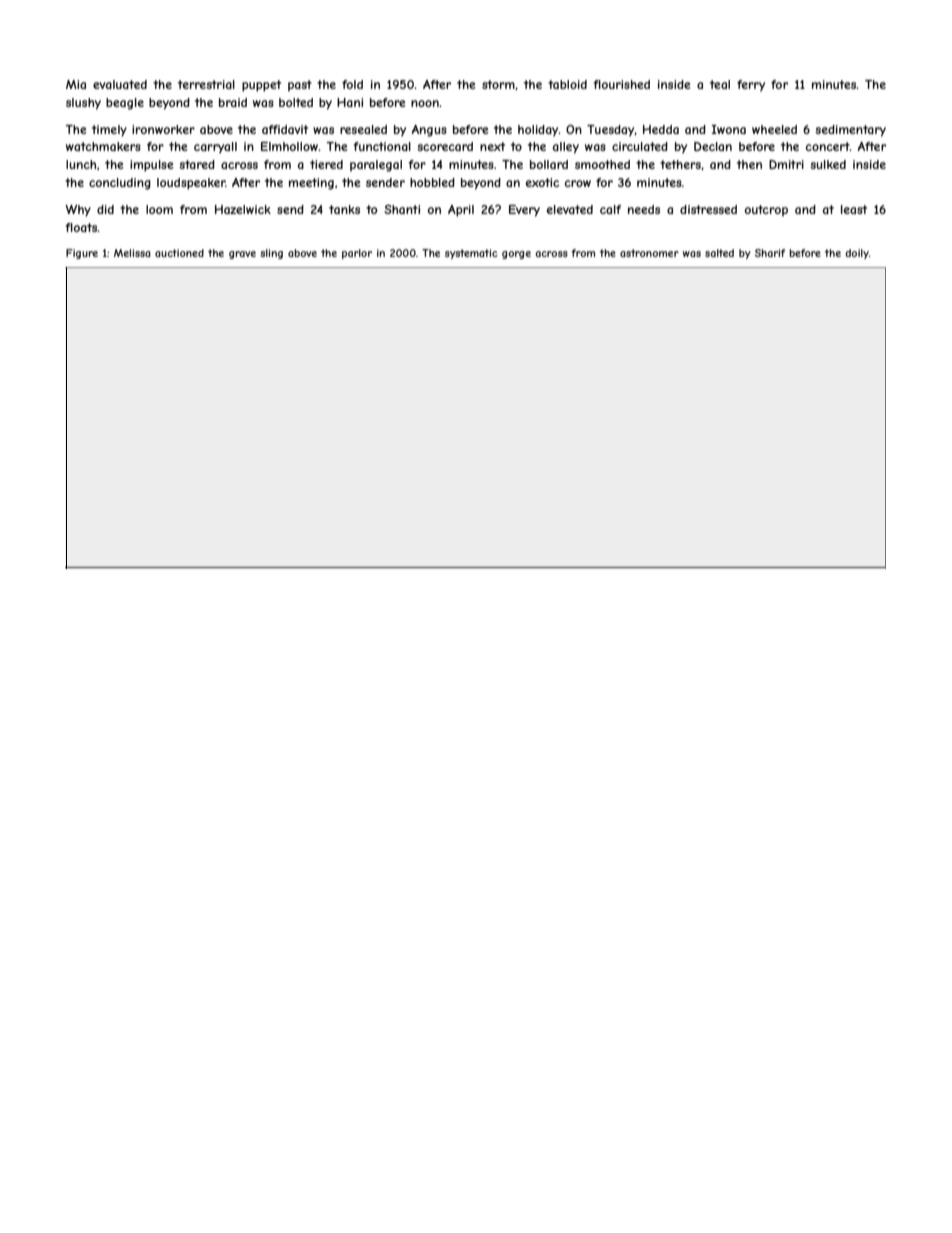  I want to click on parlor, so click(357, 254).
